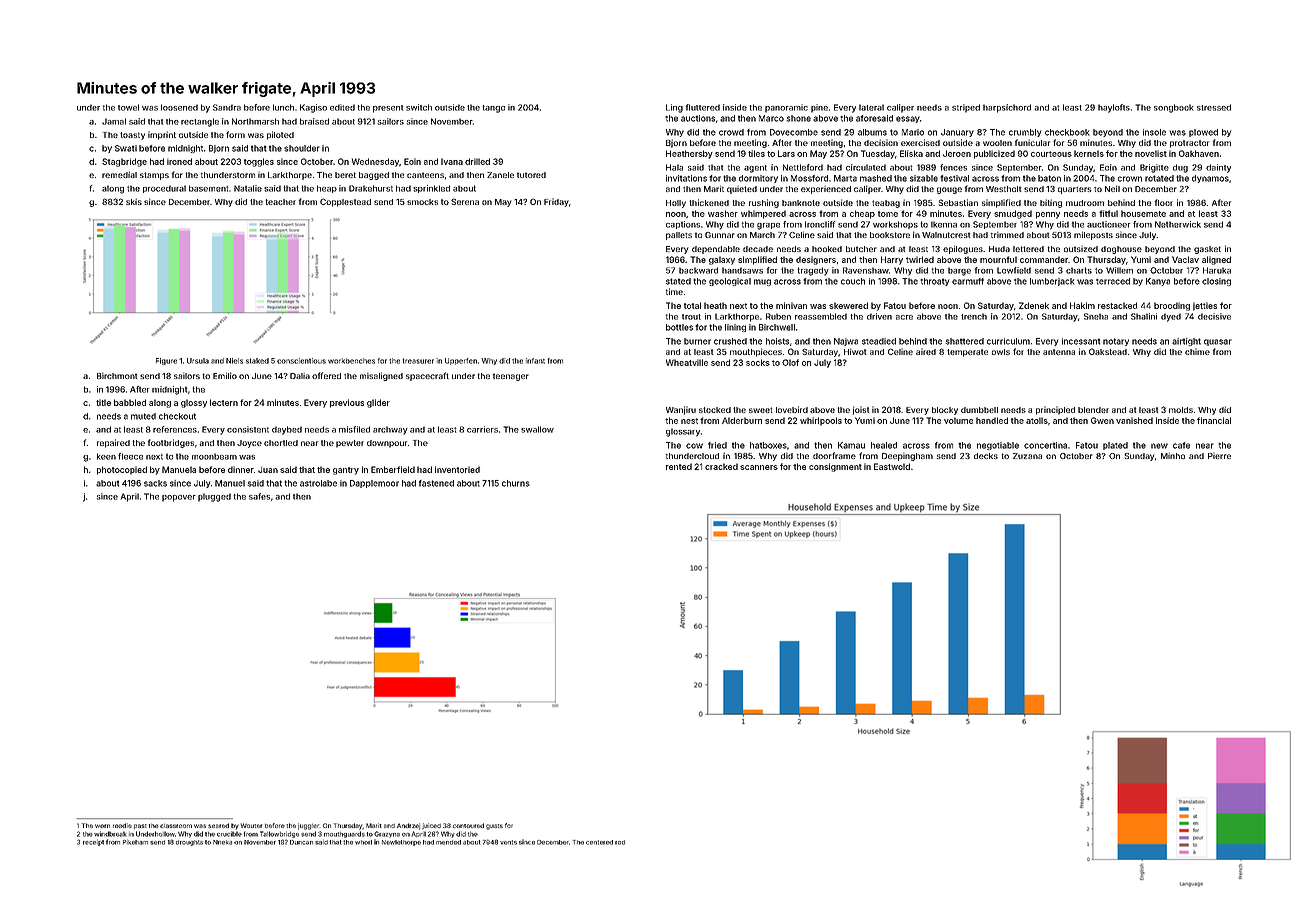 The width and height of the screenshot is (1308, 924). What do you see at coordinates (93, 842) in the screenshot?
I see `receipt` at bounding box center [93, 842].
